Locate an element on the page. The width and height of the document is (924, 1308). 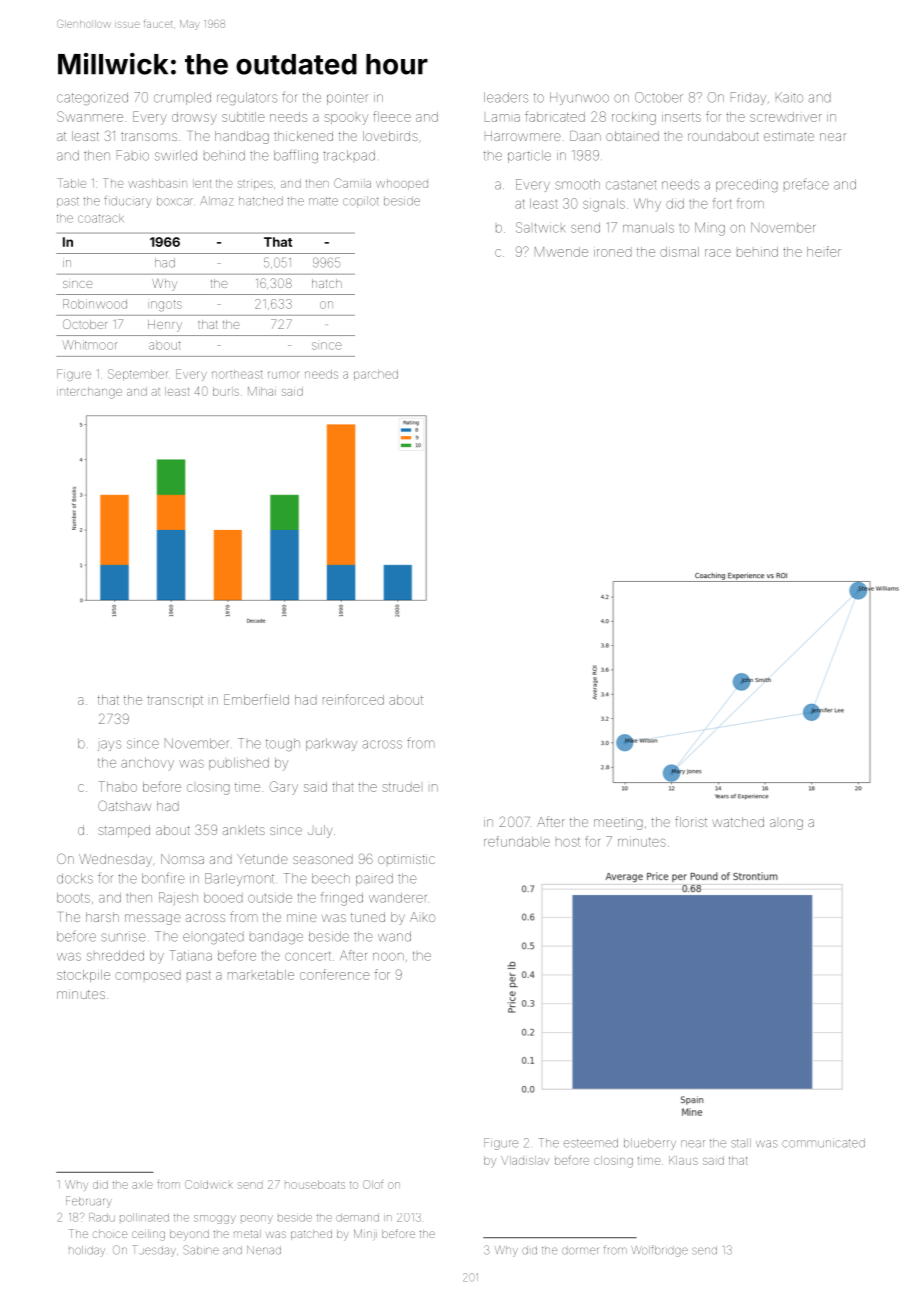
refundable is located at coordinates (517, 841).
